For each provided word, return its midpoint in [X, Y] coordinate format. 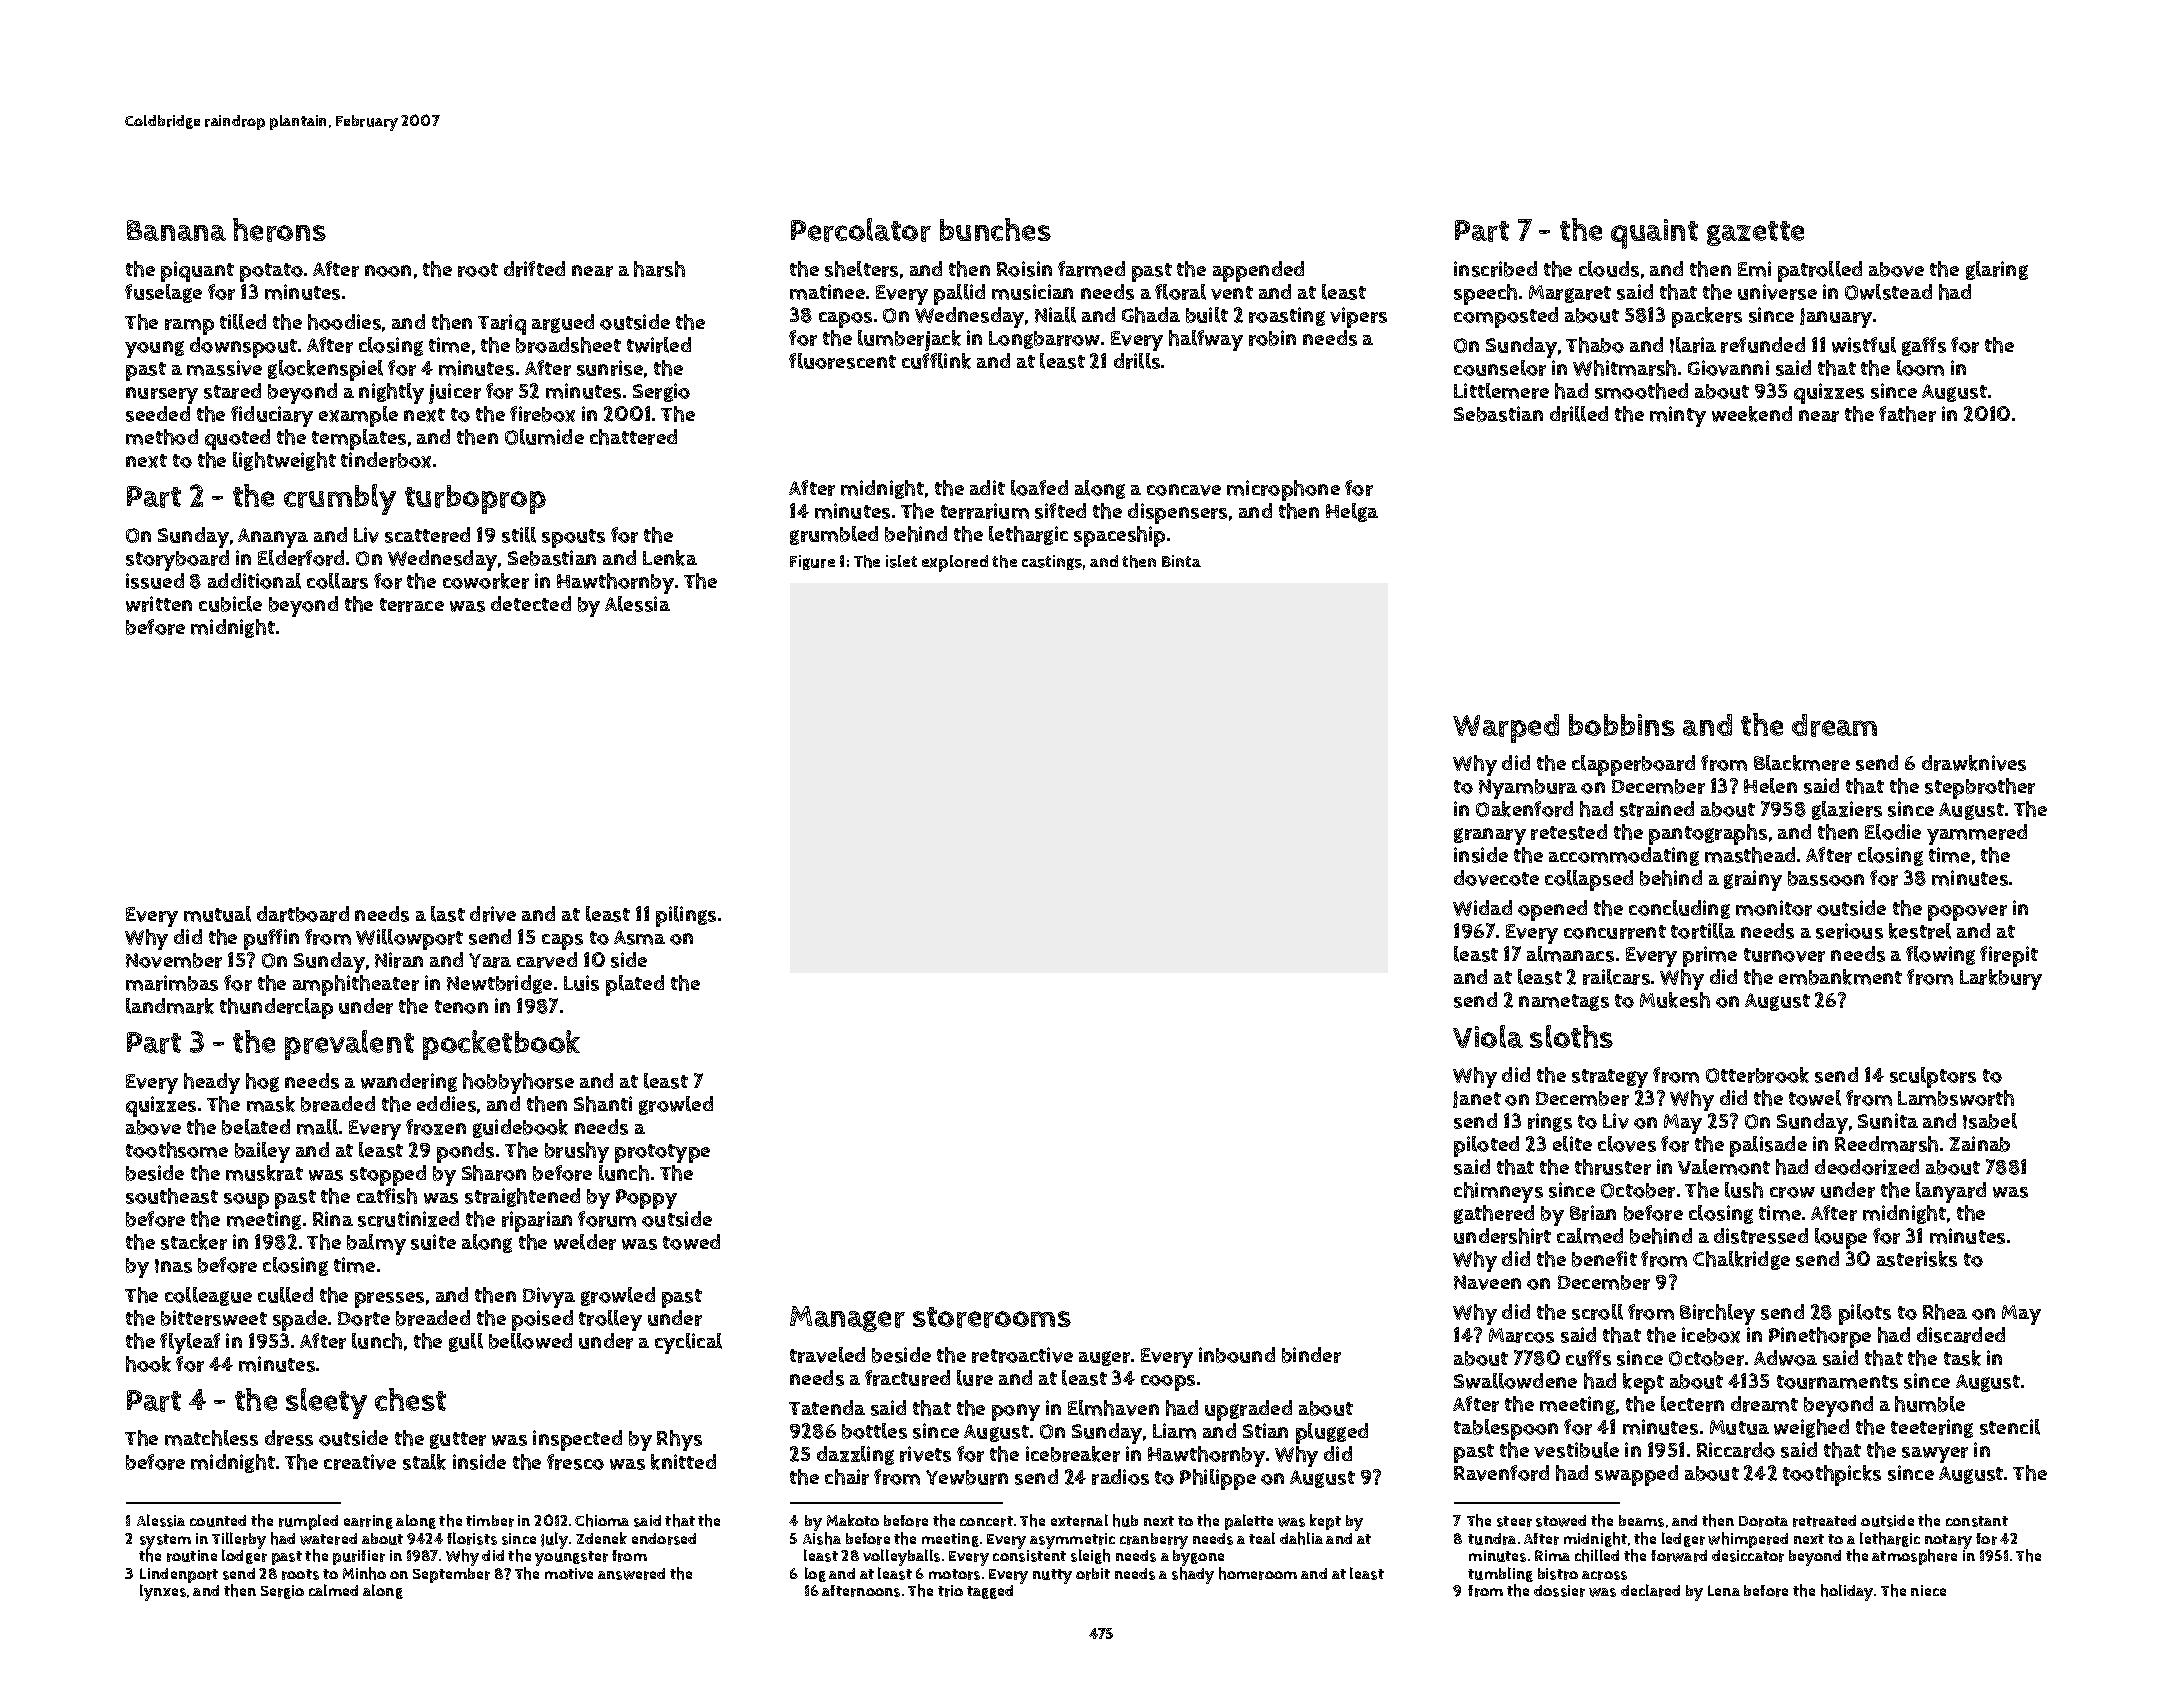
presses [389, 1300]
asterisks [1917, 1259]
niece [1928, 1590]
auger [1104, 1358]
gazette [1755, 233]
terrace [412, 605]
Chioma [602, 1520]
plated [635, 985]
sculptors [1933, 1077]
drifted [534, 269]
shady [1193, 1575]
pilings [686, 916]
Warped [1506, 728]
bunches [995, 229]
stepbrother [1980, 788]
